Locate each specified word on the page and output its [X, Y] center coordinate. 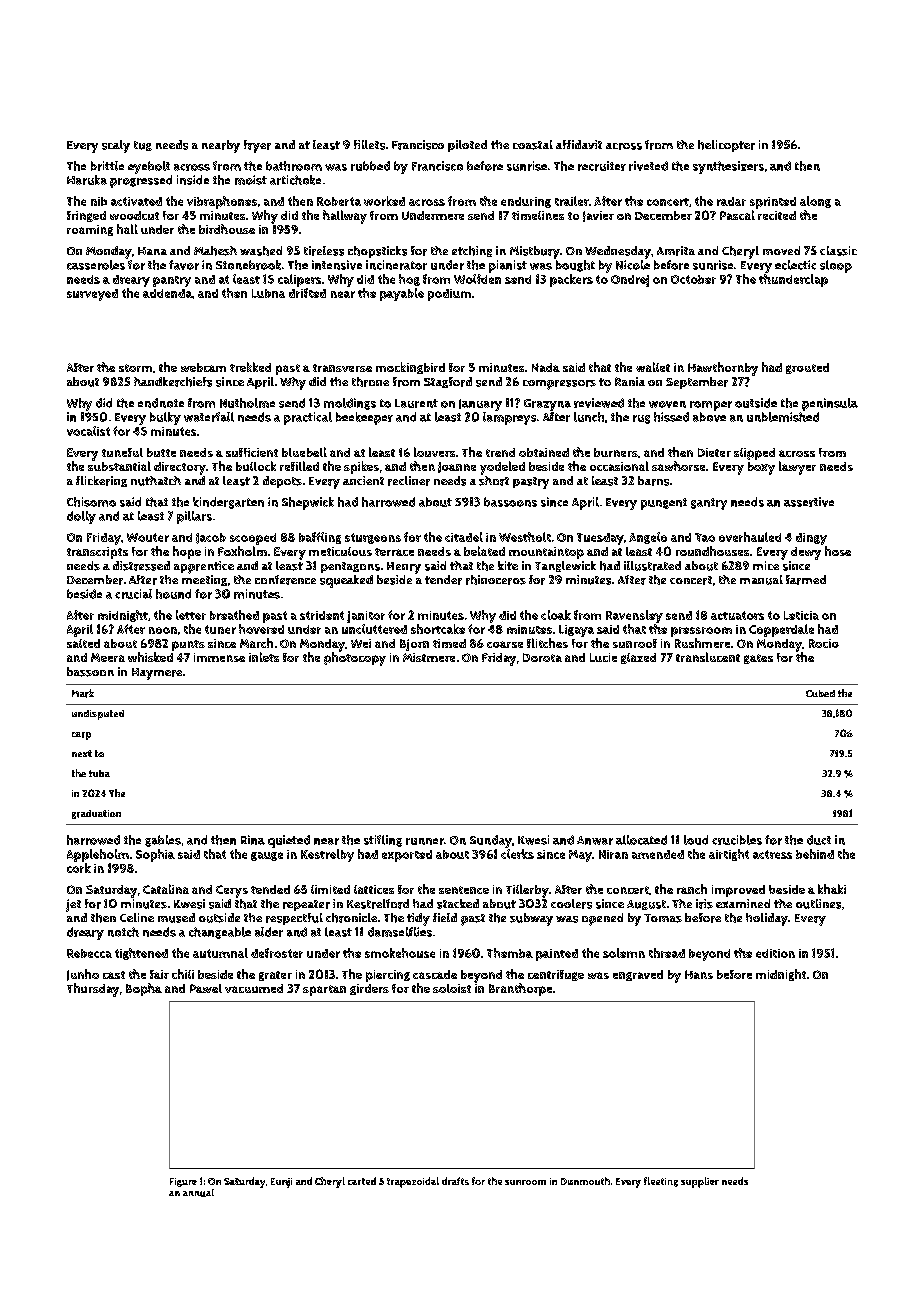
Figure [183, 1182]
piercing [388, 976]
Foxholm [242, 551]
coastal [533, 145]
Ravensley [634, 616]
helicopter [726, 146]
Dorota [542, 657]
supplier [700, 1182]
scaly [116, 146]
